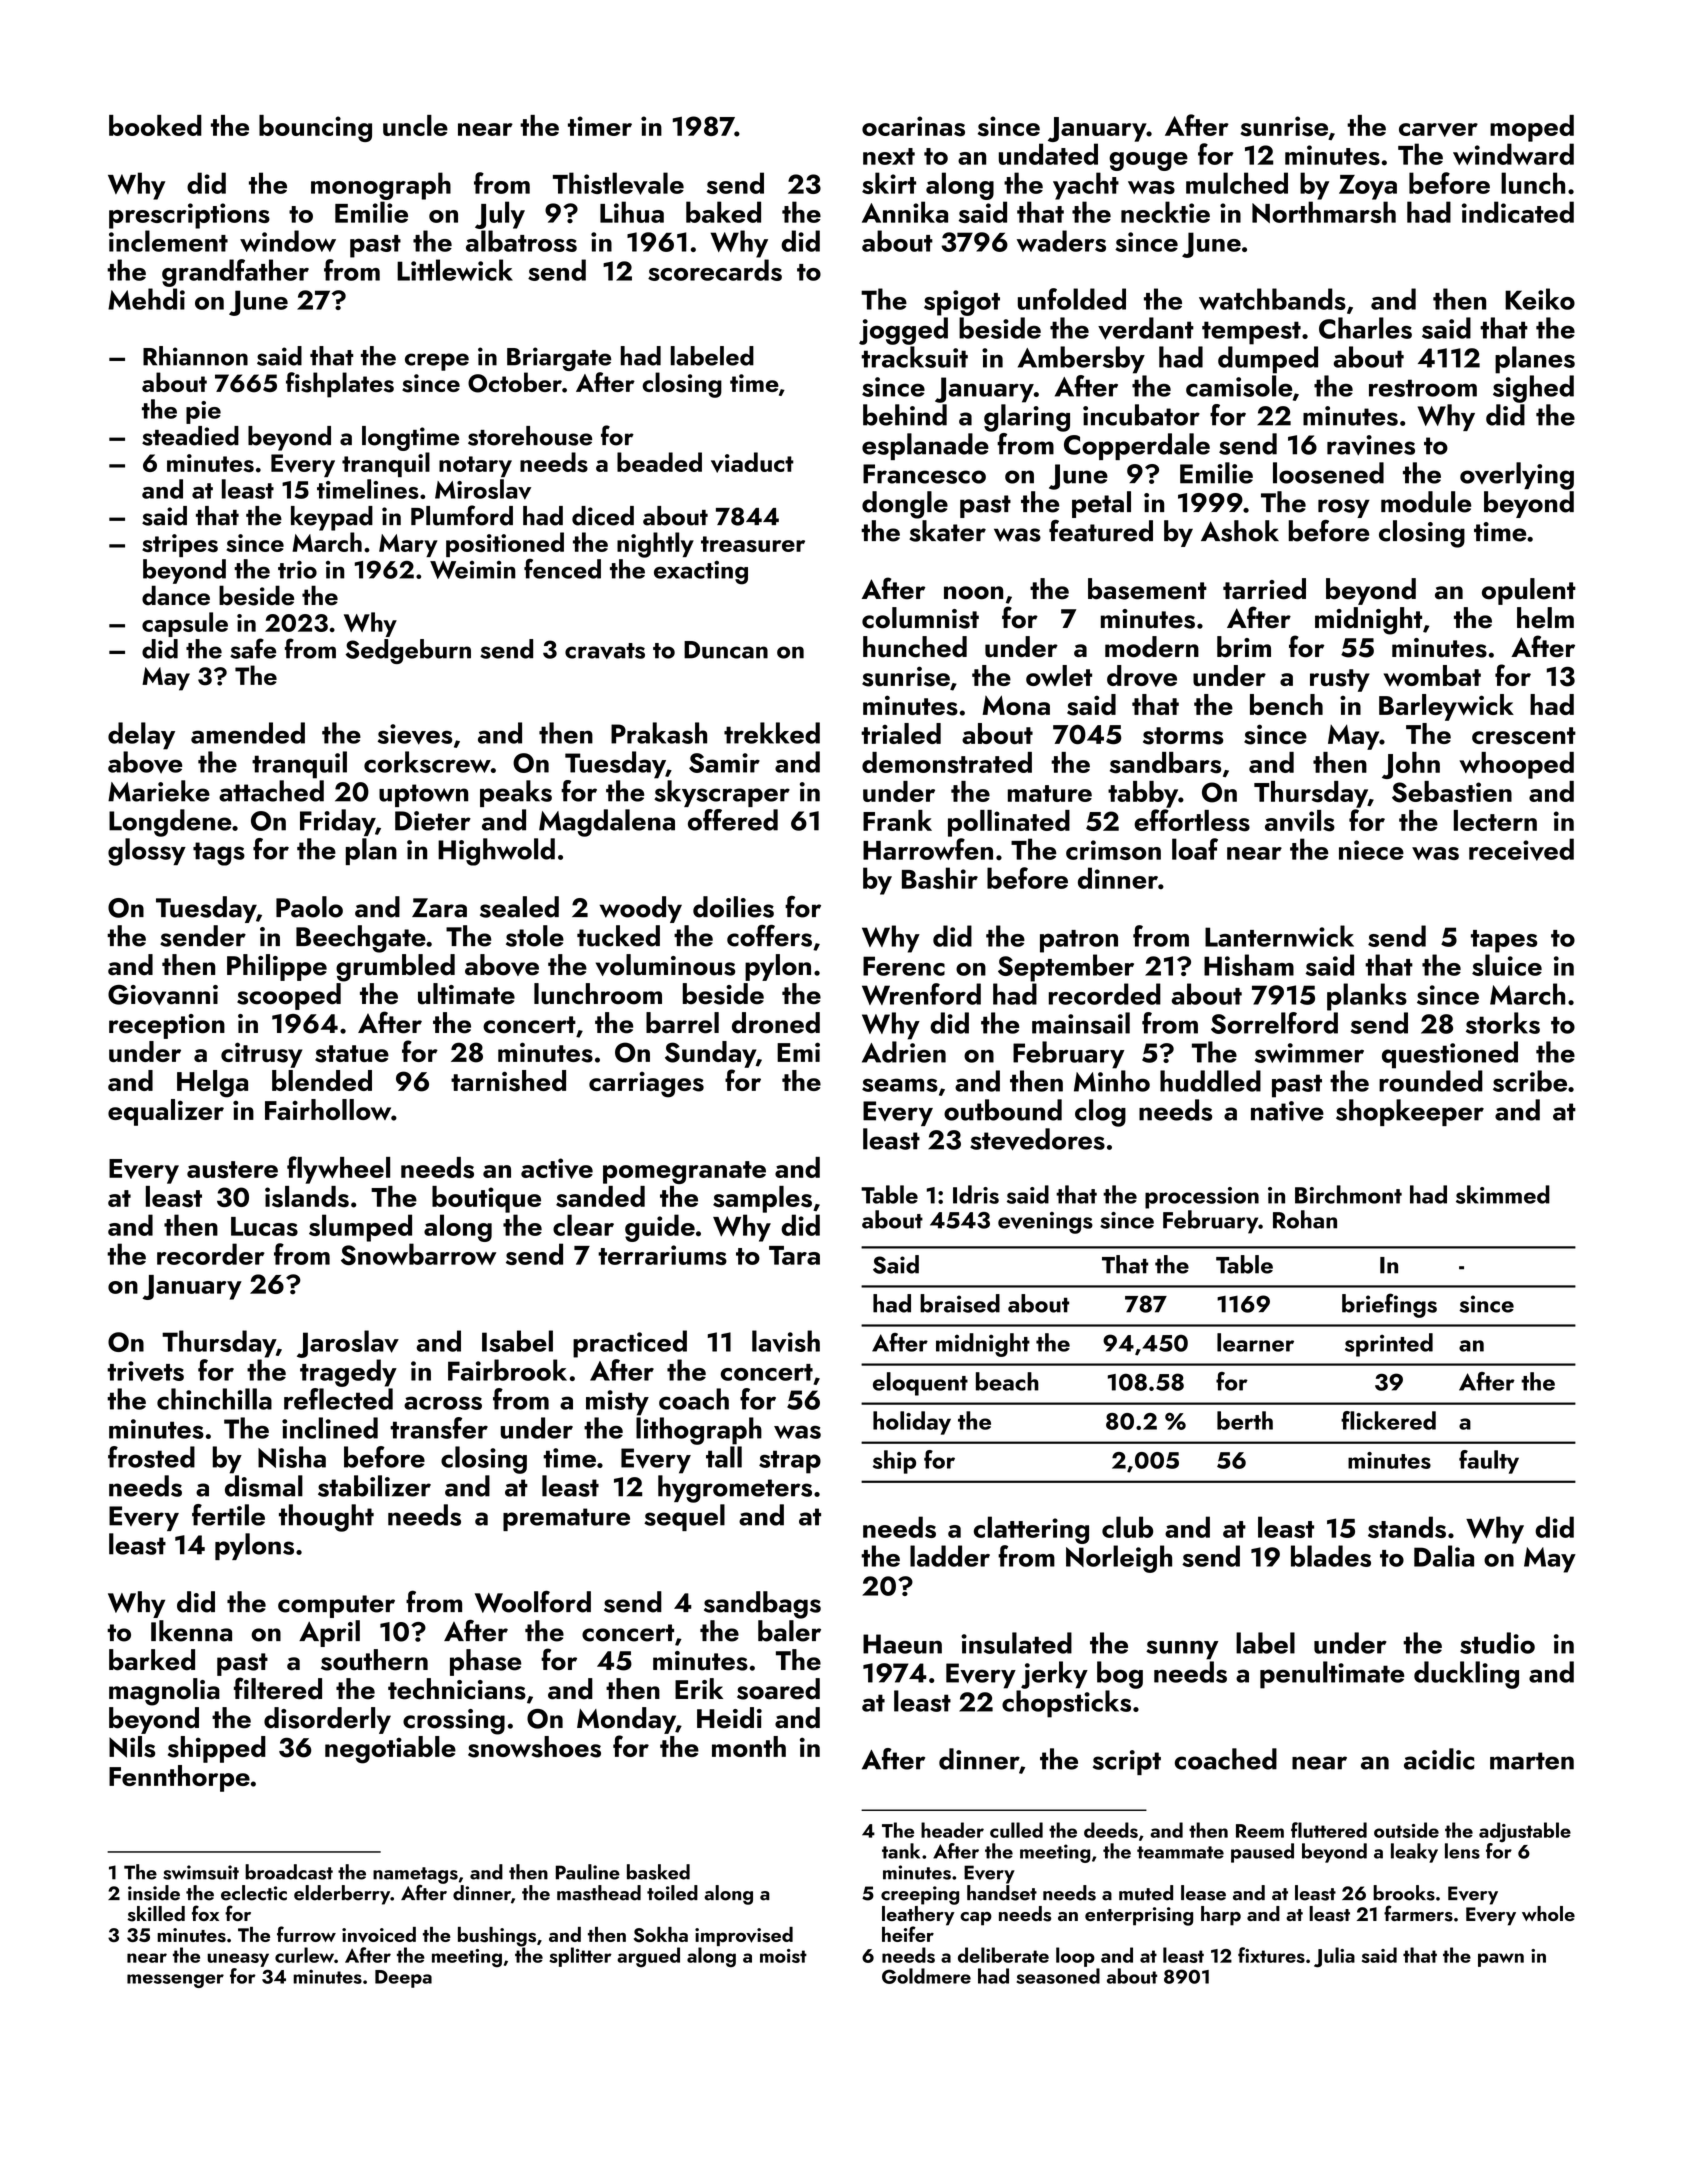 The image size is (1683, 2178). What do you see at coordinates (439, 908) in the image?
I see `Zara` at bounding box center [439, 908].
